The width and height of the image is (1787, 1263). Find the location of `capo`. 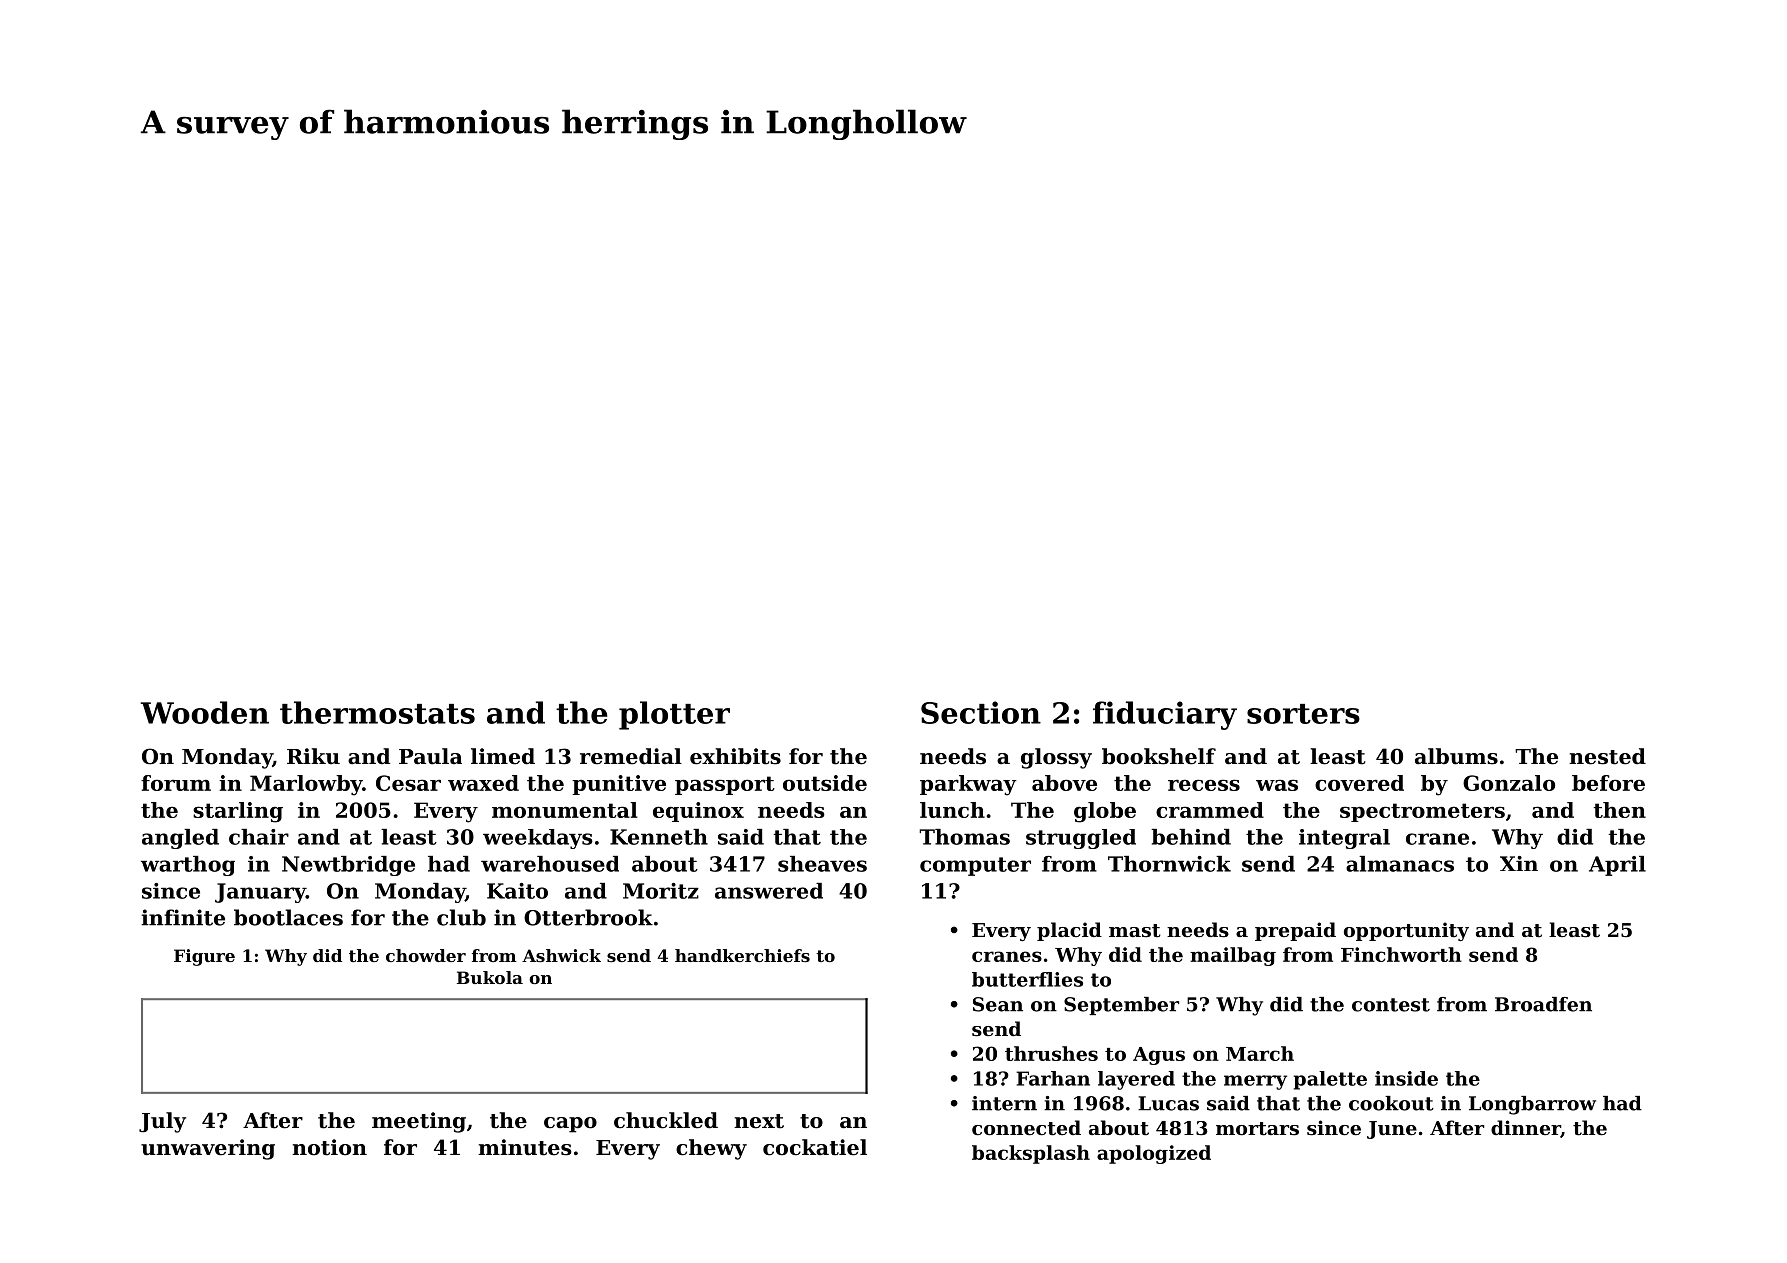

capo is located at coordinates (570, 1125).
